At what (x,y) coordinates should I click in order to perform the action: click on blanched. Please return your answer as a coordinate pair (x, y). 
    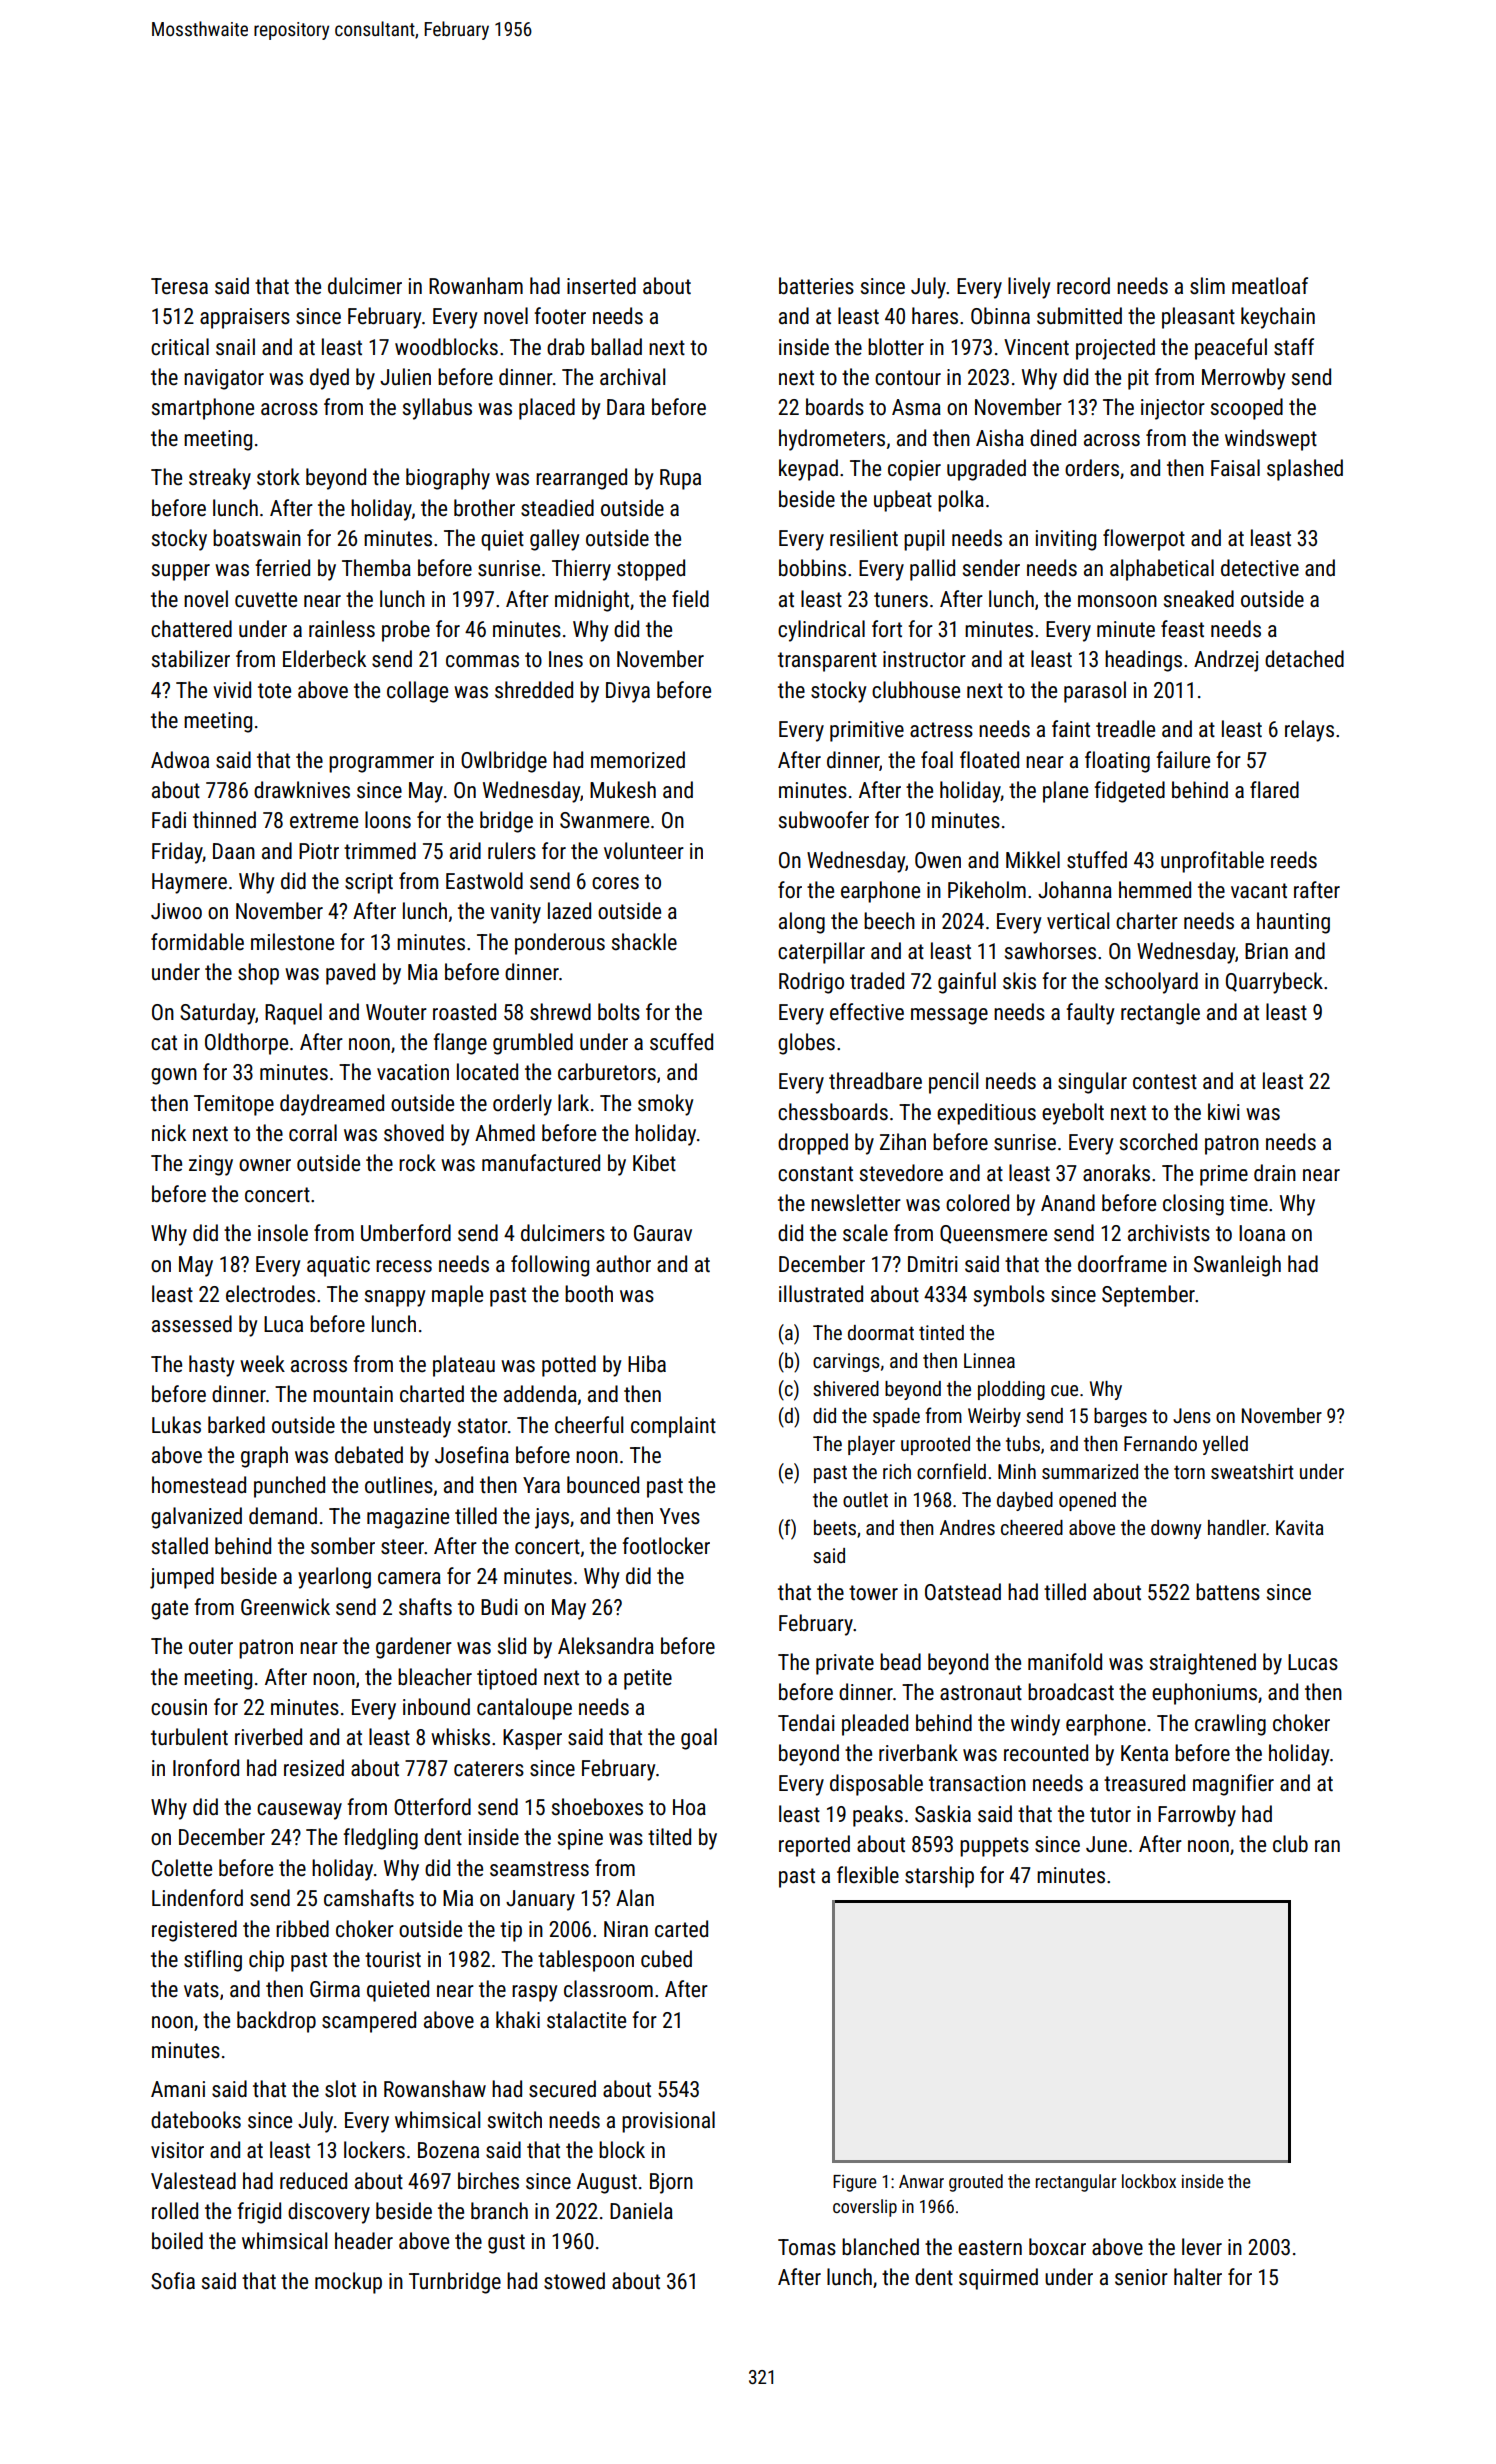
    Looking at the image, I should click on (880, 2247).
